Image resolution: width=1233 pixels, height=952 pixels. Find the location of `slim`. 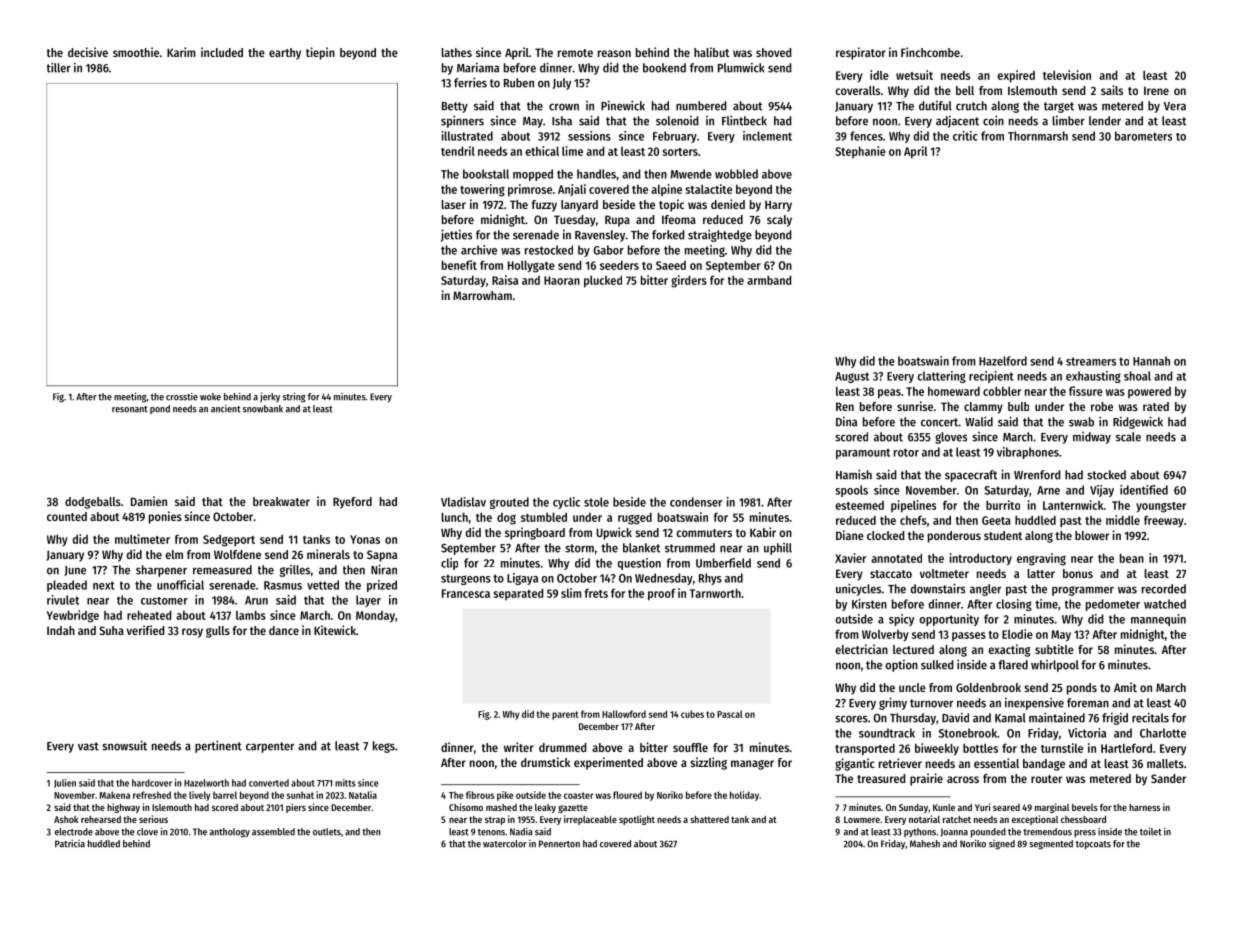

slim is located at coordinates (571, 593).
